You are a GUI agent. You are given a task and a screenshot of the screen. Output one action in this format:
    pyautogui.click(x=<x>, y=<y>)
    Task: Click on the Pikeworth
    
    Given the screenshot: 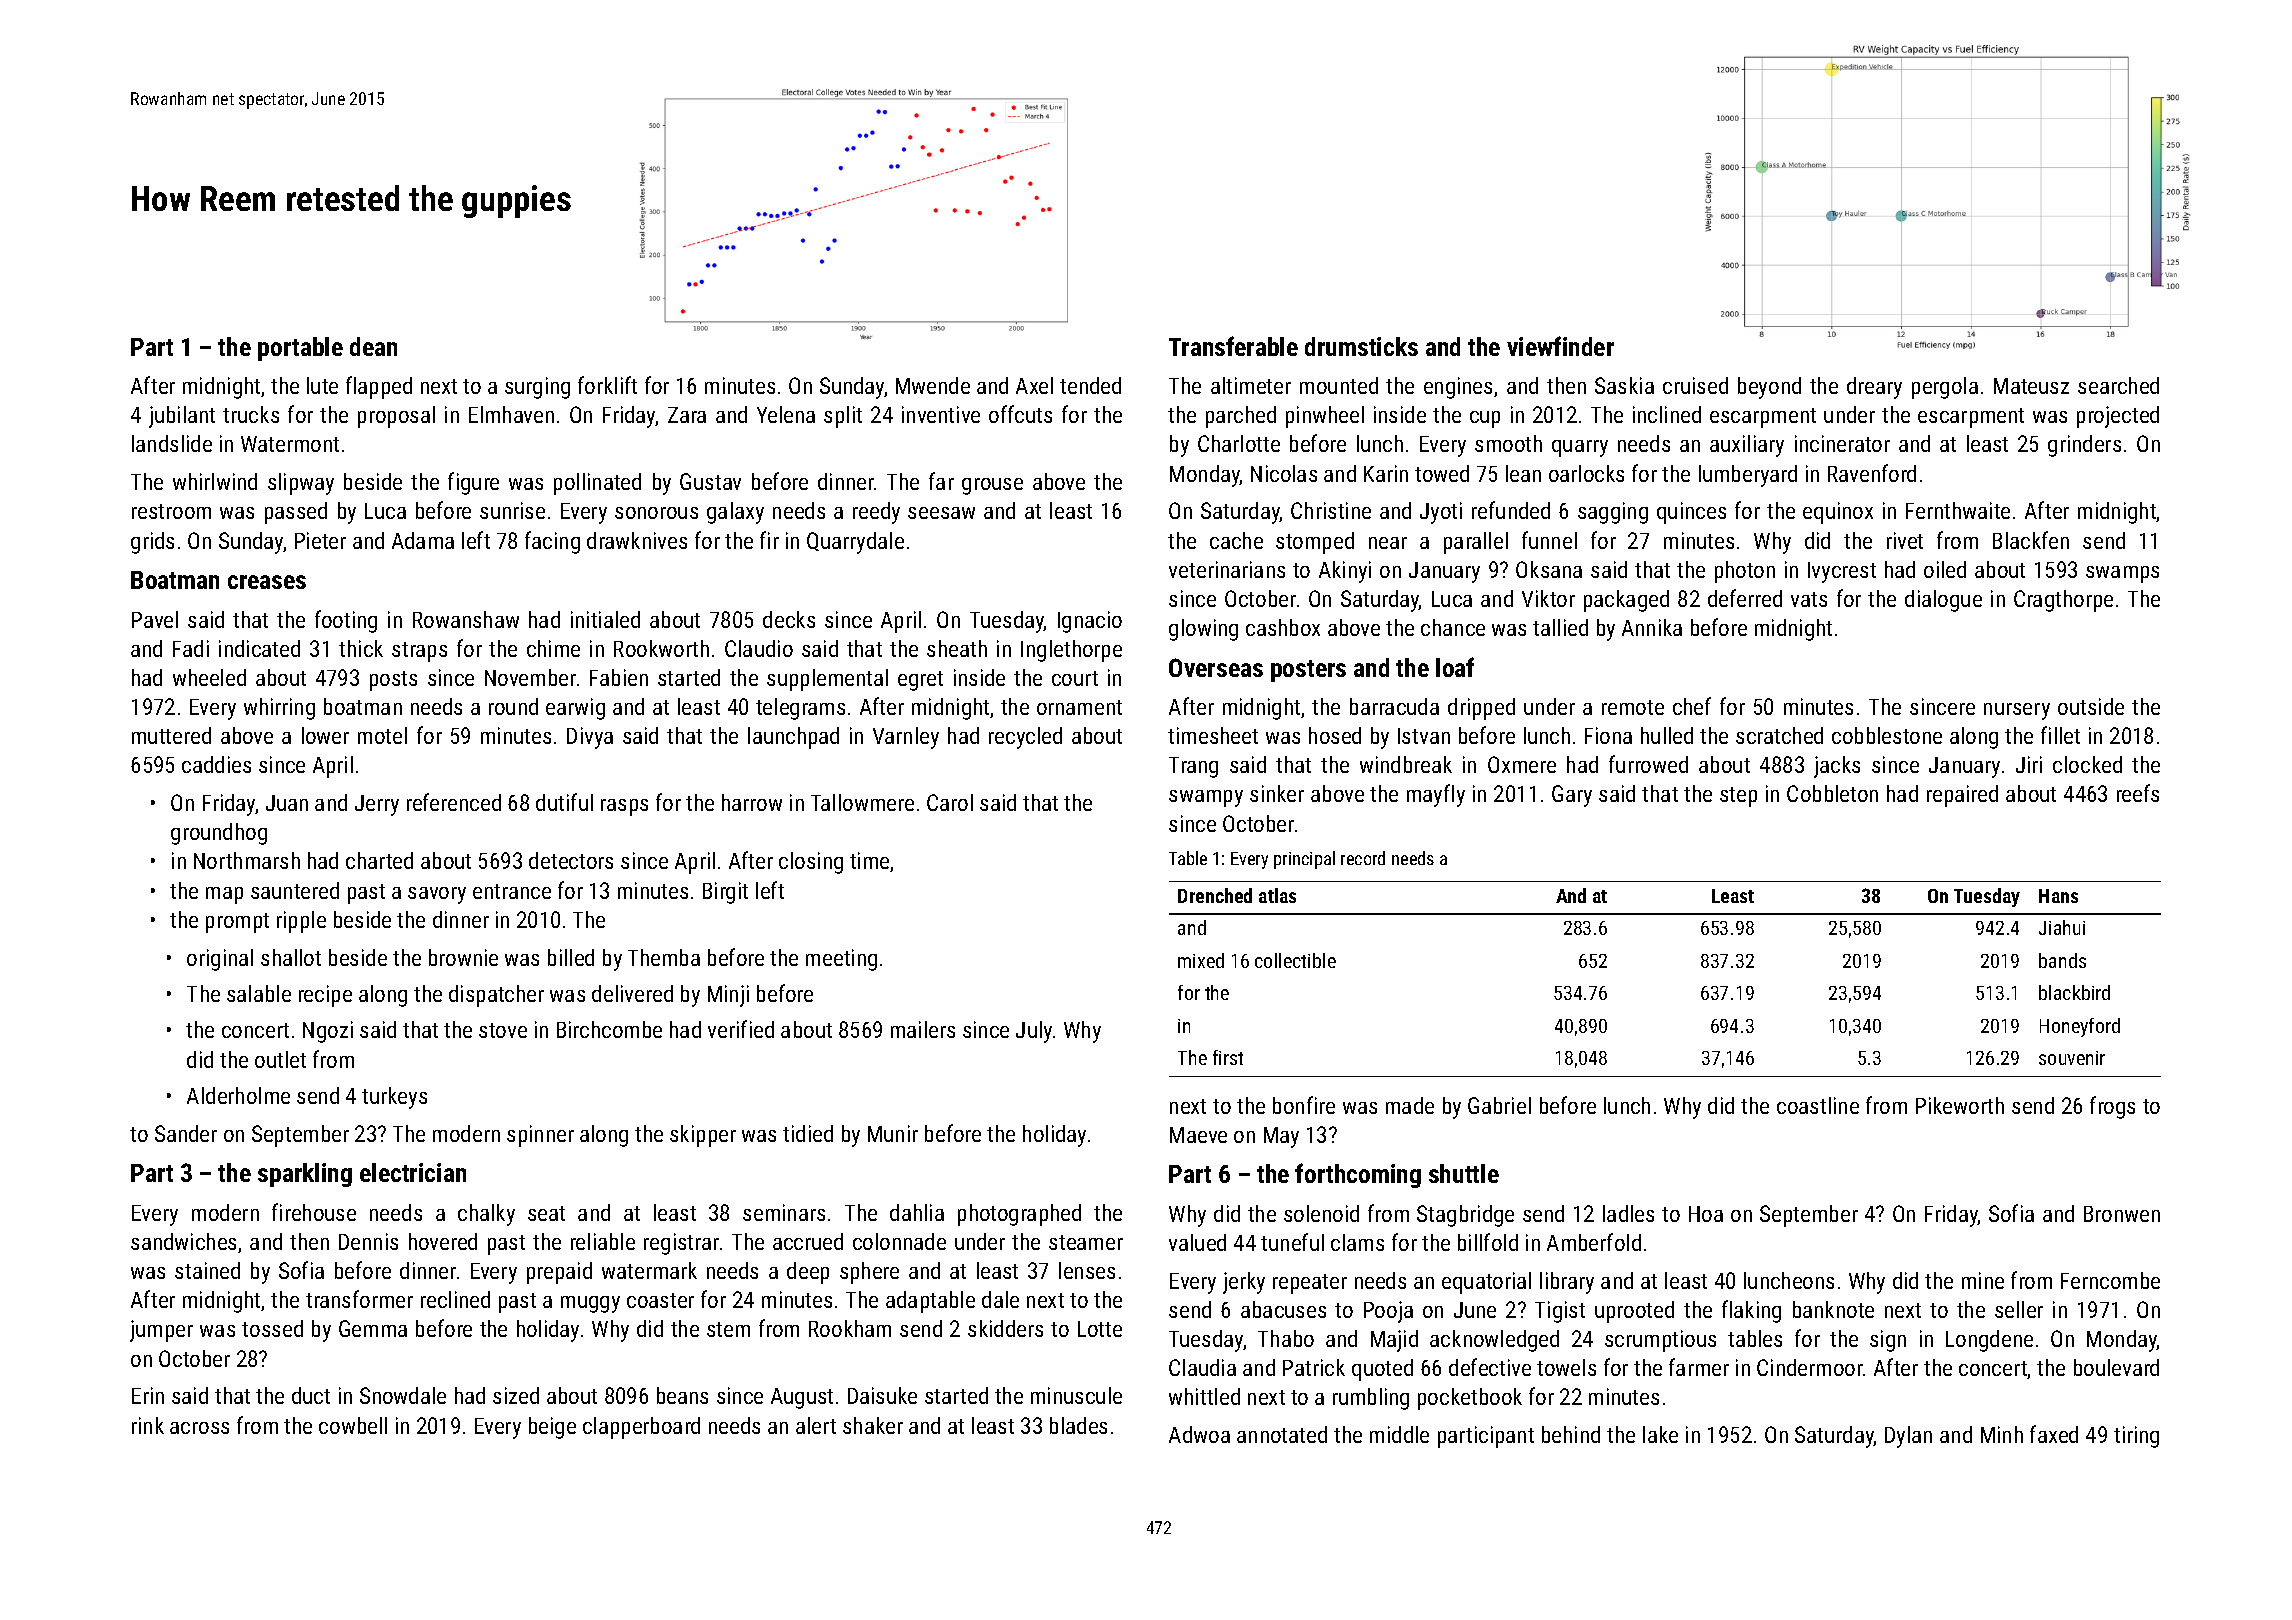 What is the action you would take?
    pyautogui.click(x=1960, y=1105)
